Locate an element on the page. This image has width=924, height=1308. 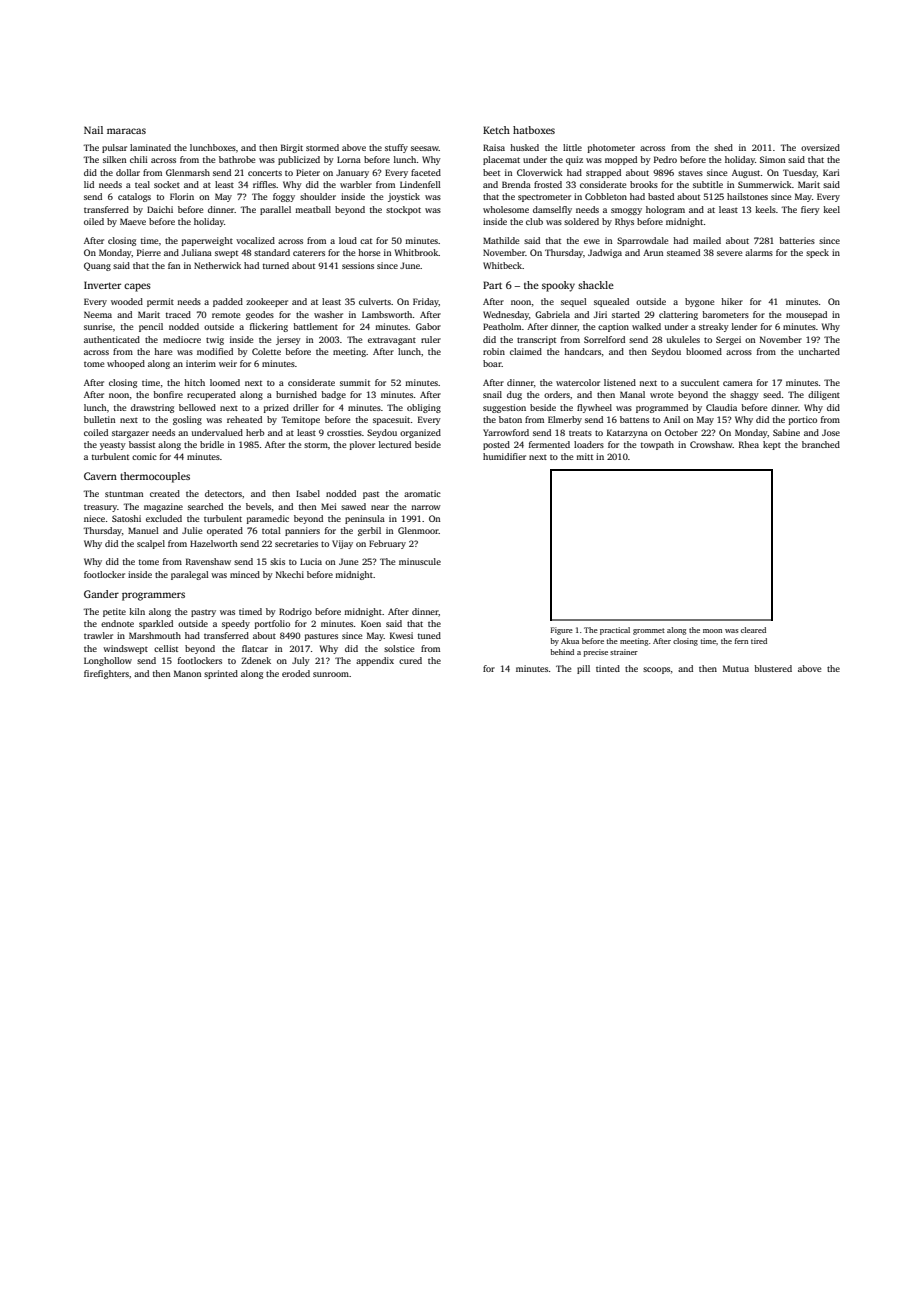
badge is located at coordinates (333, 395).
